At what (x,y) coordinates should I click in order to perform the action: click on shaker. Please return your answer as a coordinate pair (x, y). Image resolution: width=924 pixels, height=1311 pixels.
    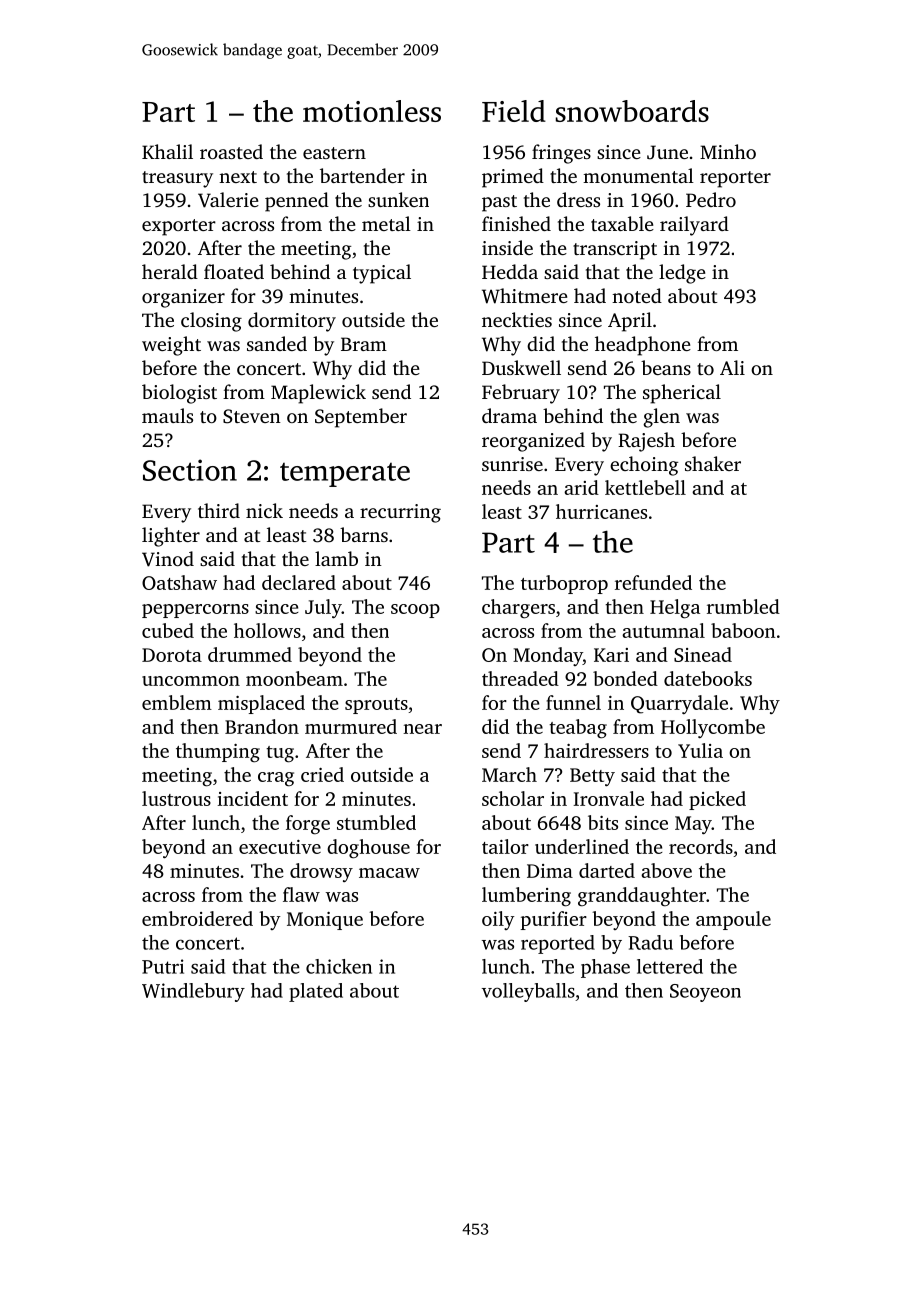
    Looking at the image, I should click on (713, 463).
